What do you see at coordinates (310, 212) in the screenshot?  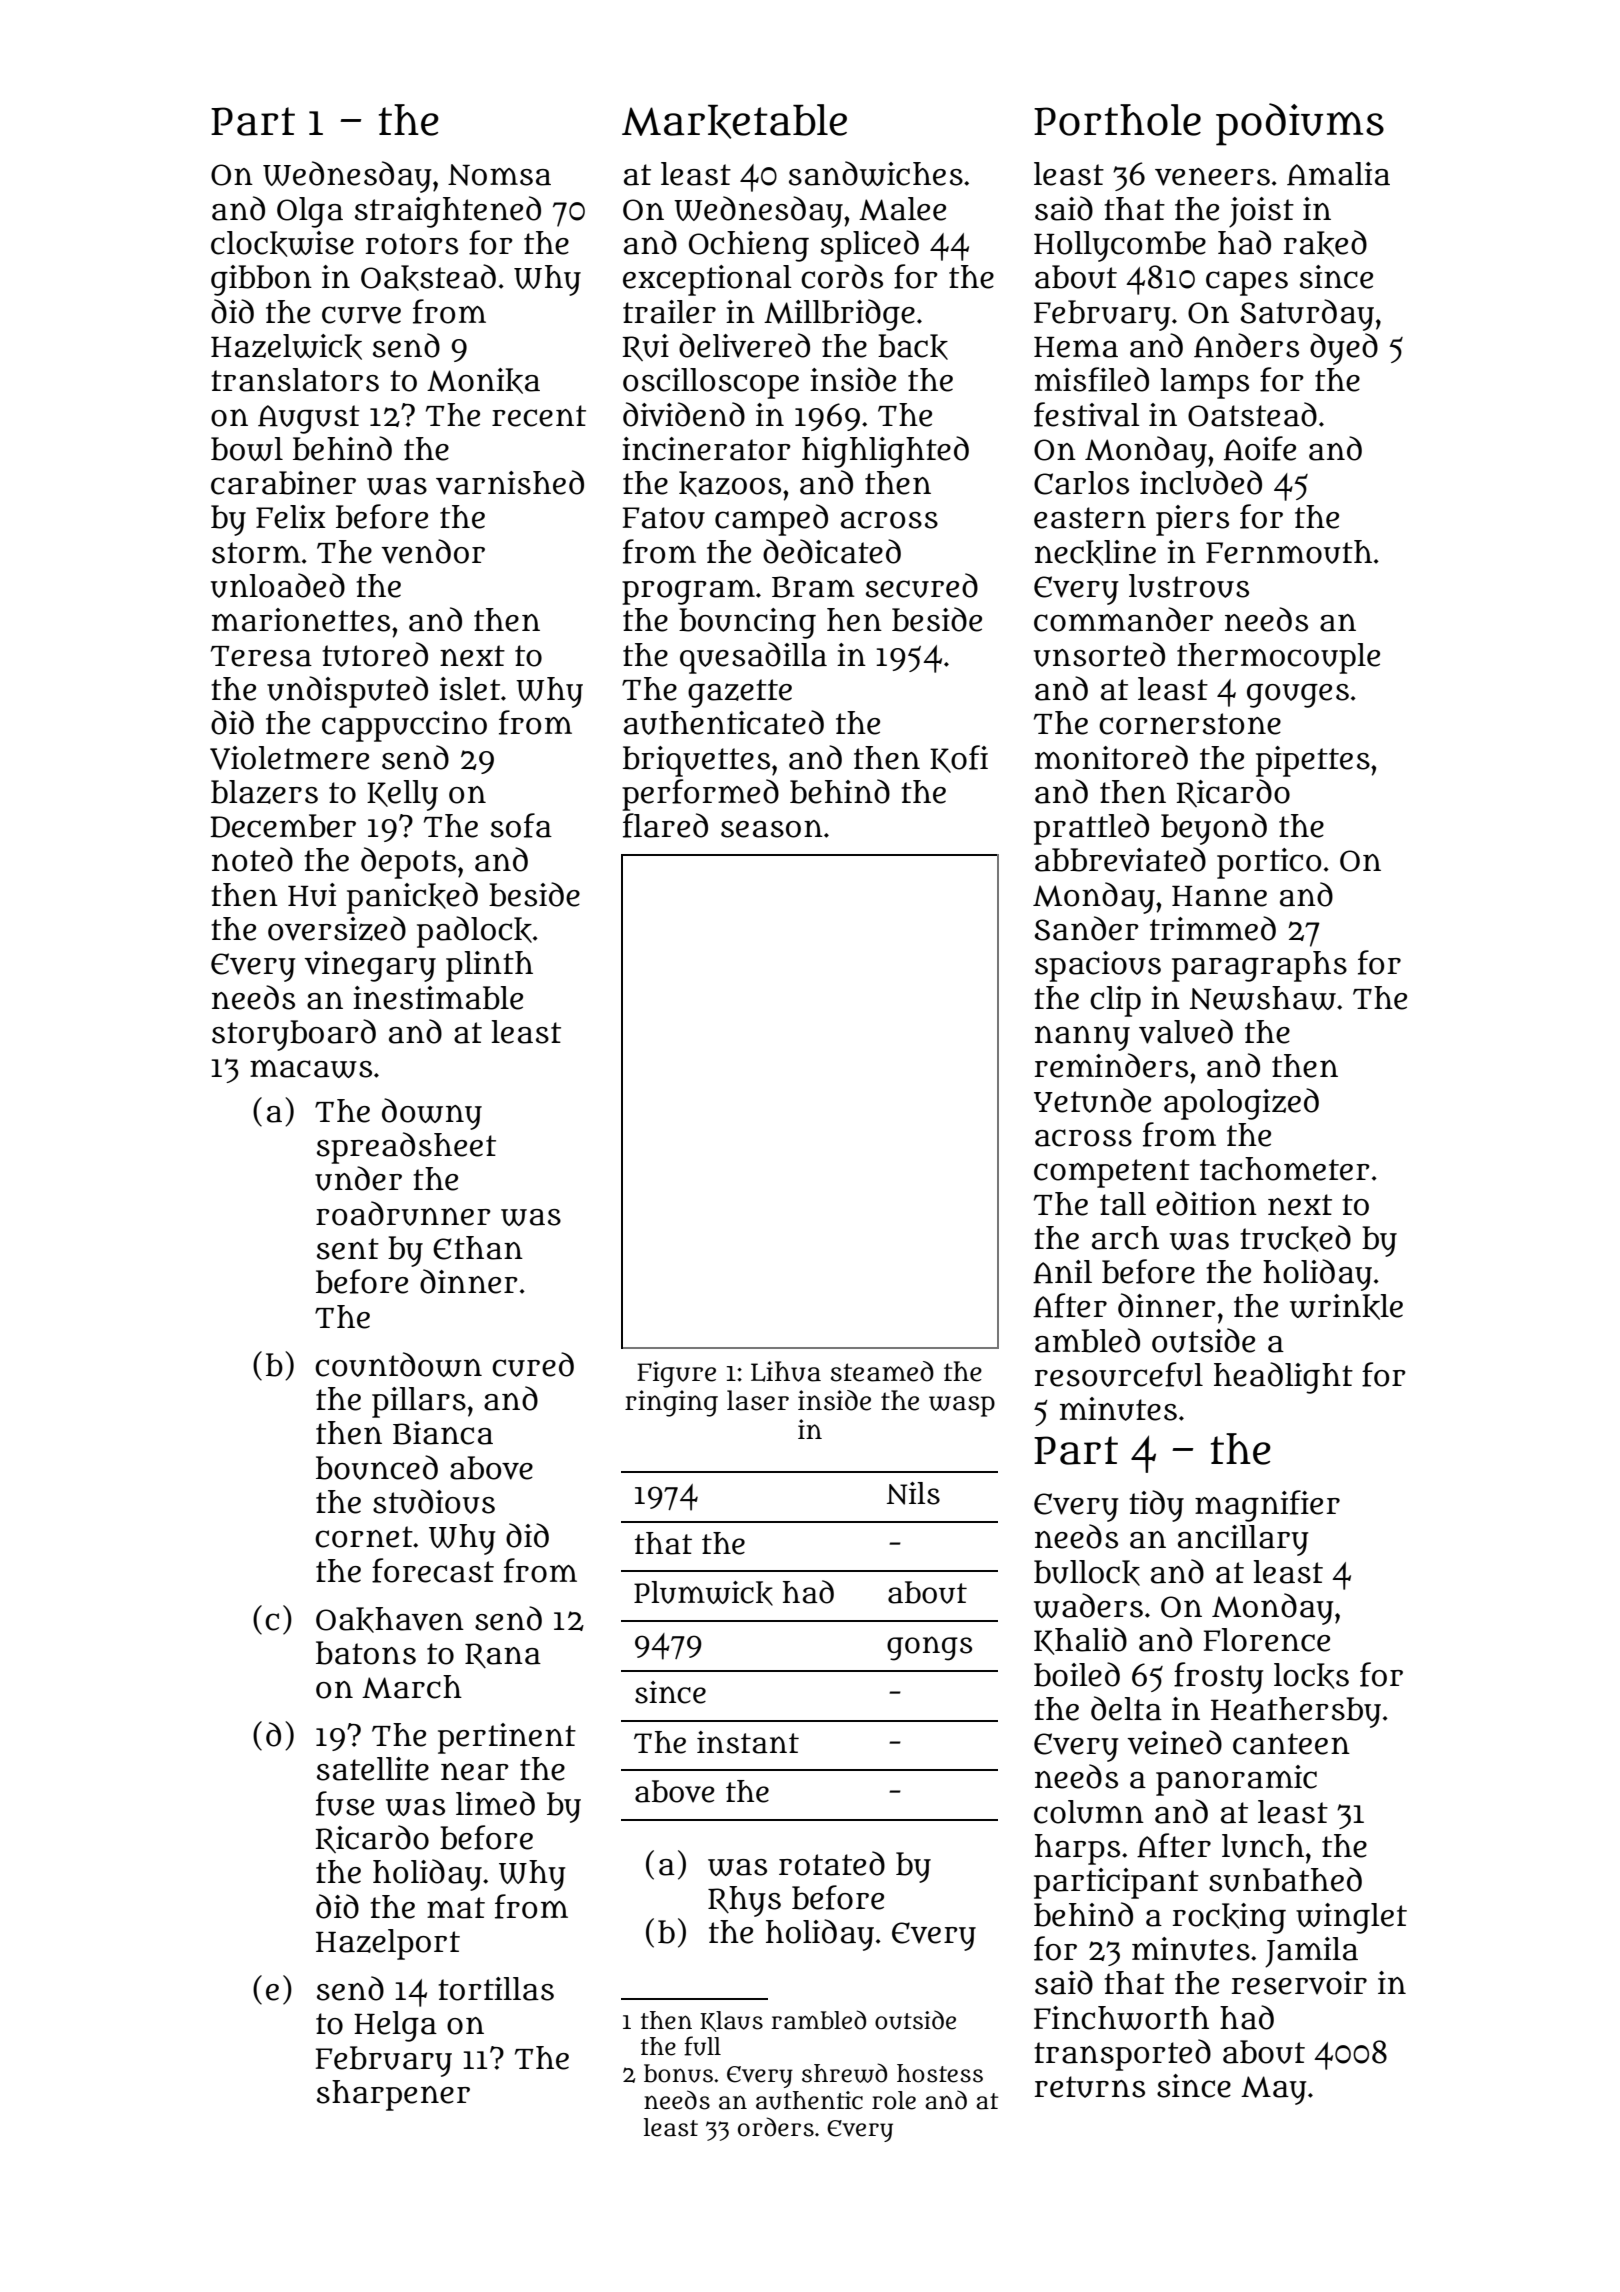 I see `Olga` at bounding box center [310, 212].
